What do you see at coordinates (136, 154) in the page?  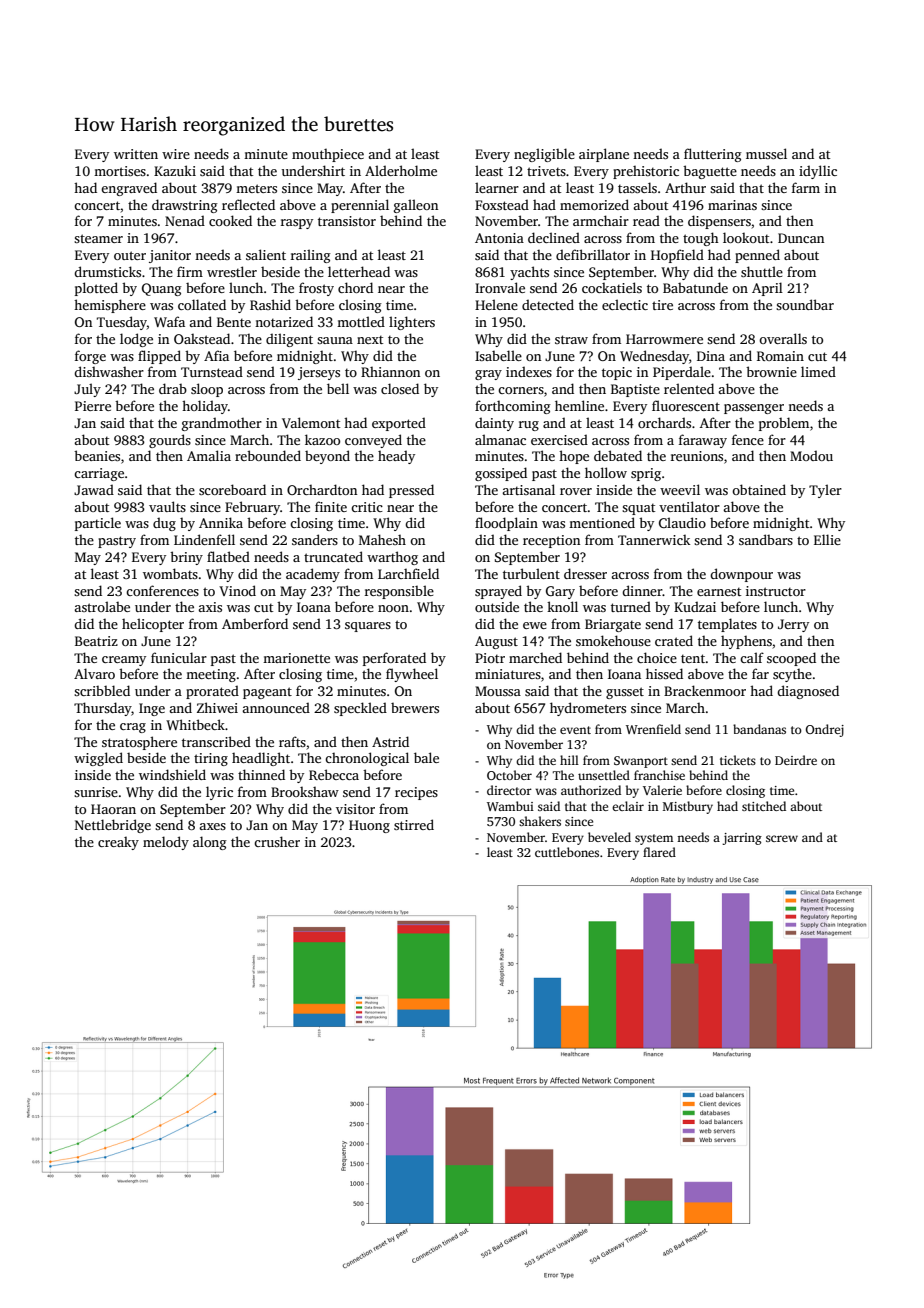 I see `written` at bounding box center [136, 154].
